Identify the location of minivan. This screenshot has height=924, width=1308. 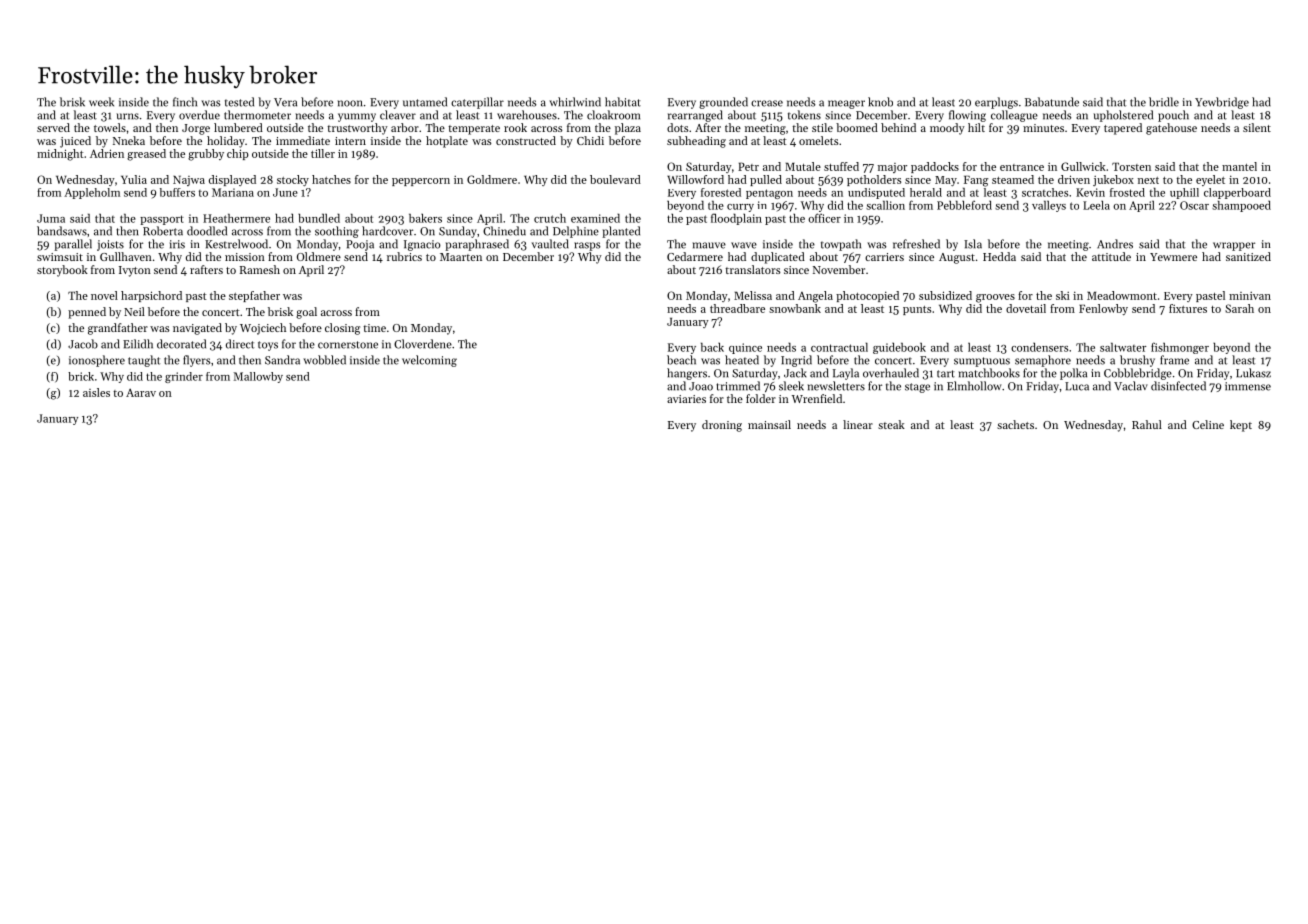
(1250, 296).
